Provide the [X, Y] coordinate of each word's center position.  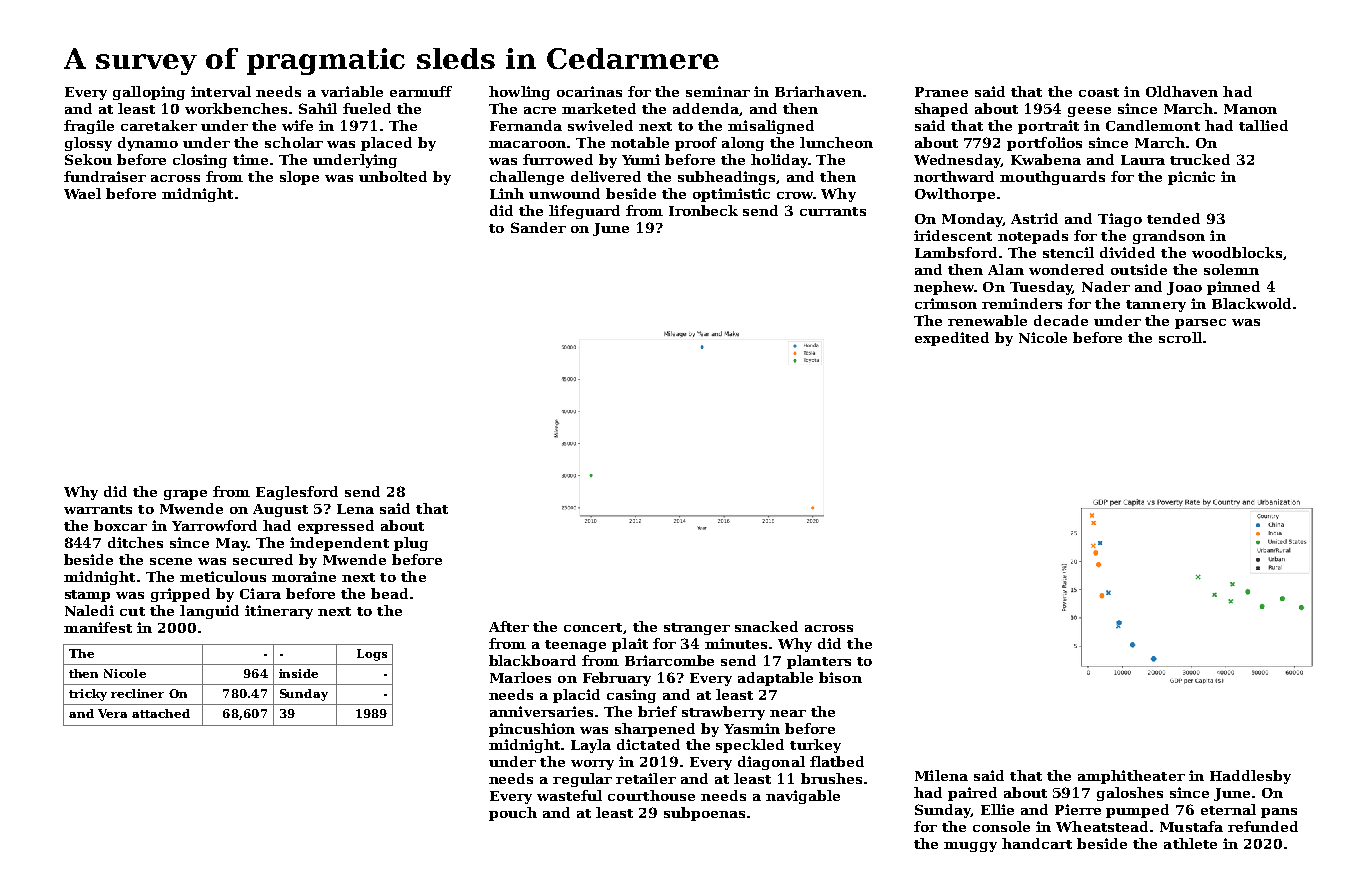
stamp [87, 596]
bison [840, 677]
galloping [149, 93]
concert [593, 627]
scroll [1180, 337]
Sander [538, 227]
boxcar [120, 525]
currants [833, 211]
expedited [952, 339]
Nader [1106, 286]
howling [519, 93]
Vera [112, 713]
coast [1099, 92]
